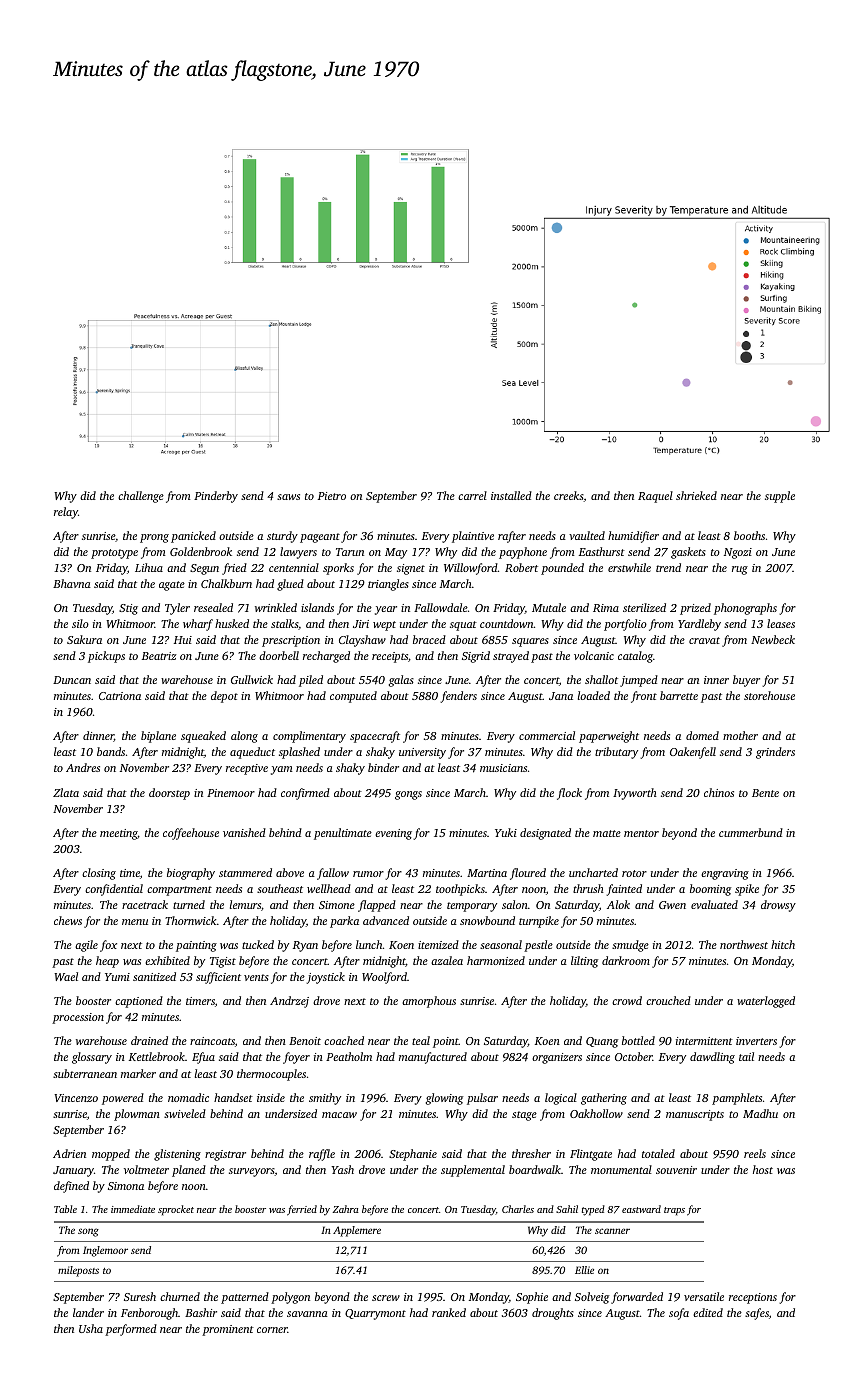  I want to click on challenge, so click(141, 497).
